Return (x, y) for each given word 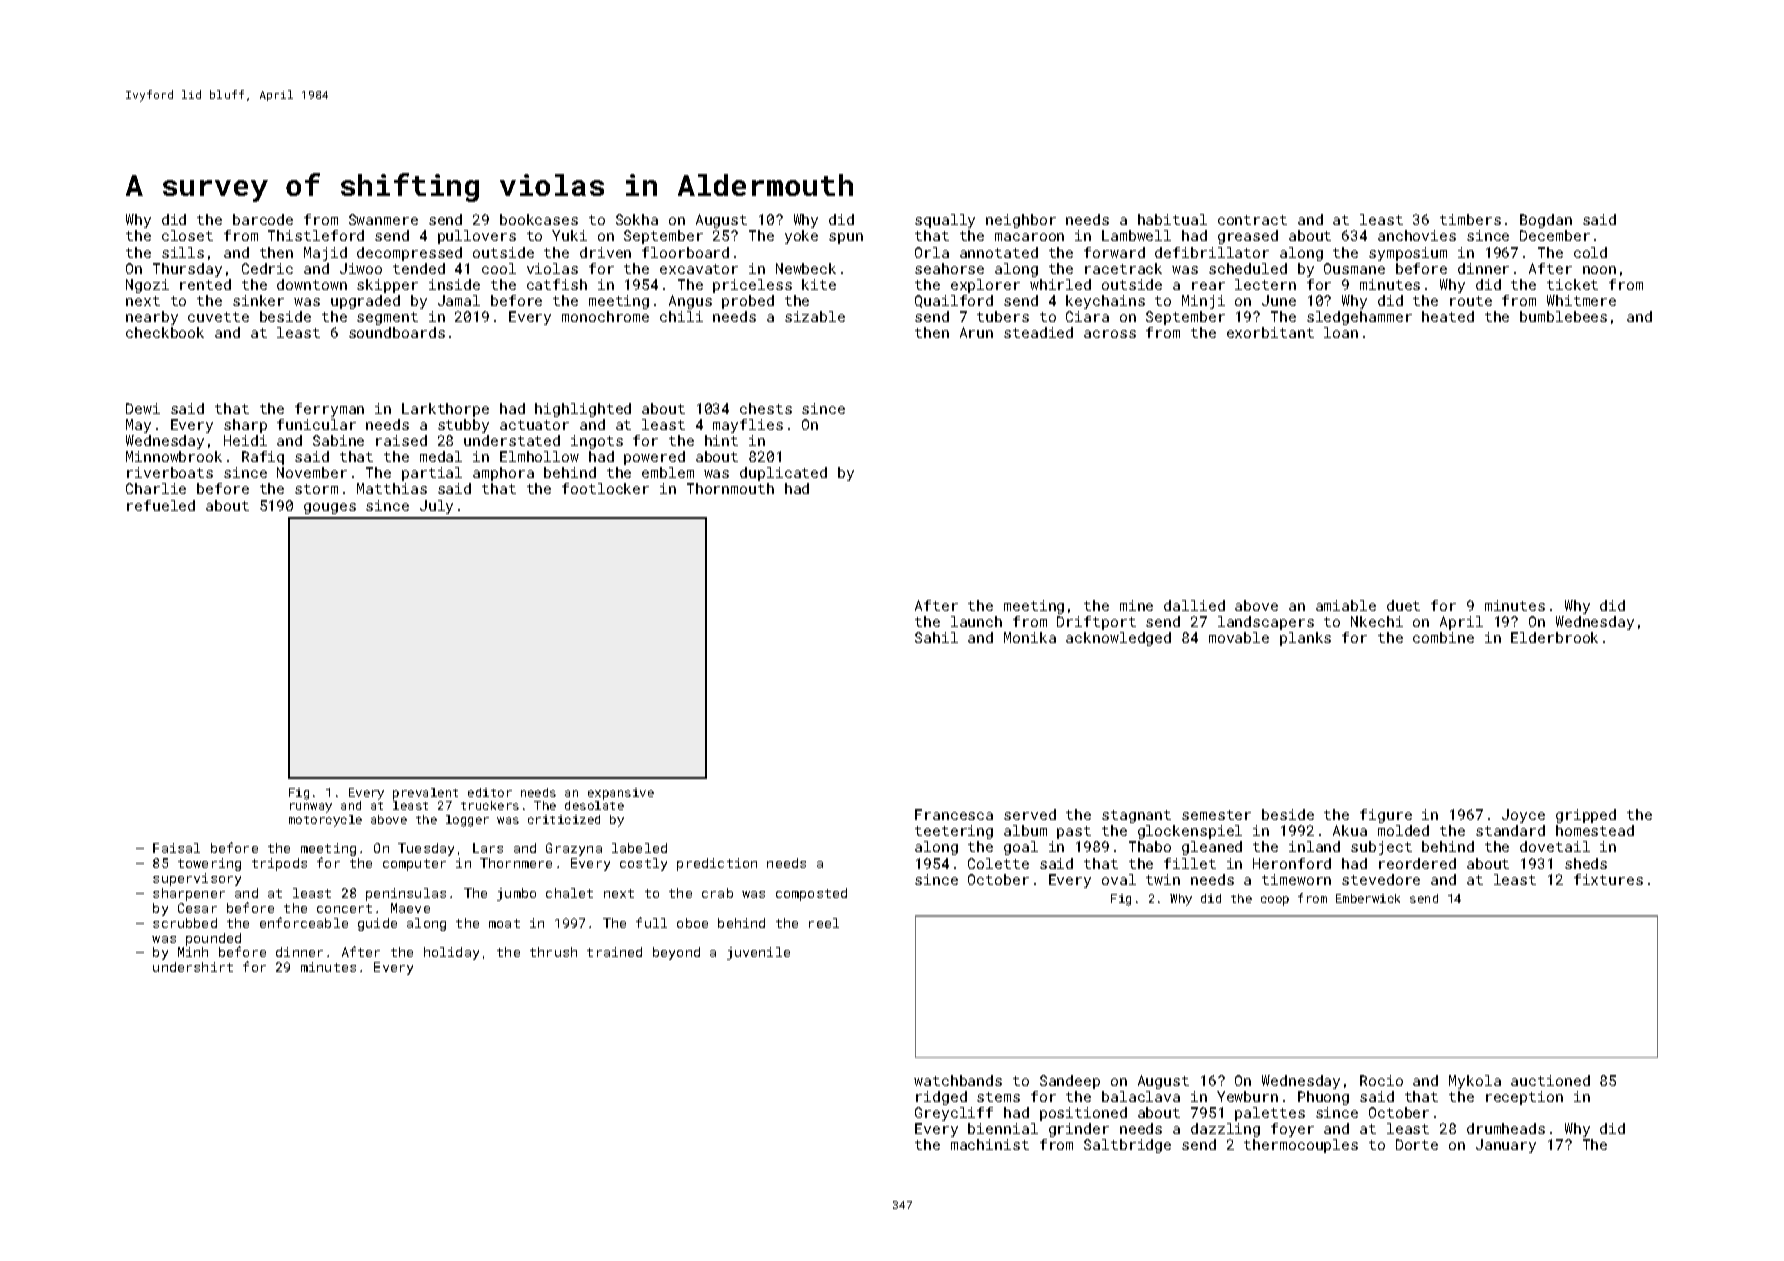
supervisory (197, 879)
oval (1119, 879)
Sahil (936, 637)
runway (311, 808)
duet (1403, 605)
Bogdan (1546, 221)
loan (1341, 332)
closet (187, 235)
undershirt (193, 967)
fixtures (1608, 879)
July (436, 507)
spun (846, 238)
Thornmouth (730, 488)
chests (766, 408)
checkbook (165, 332)
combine (1443, 637)
